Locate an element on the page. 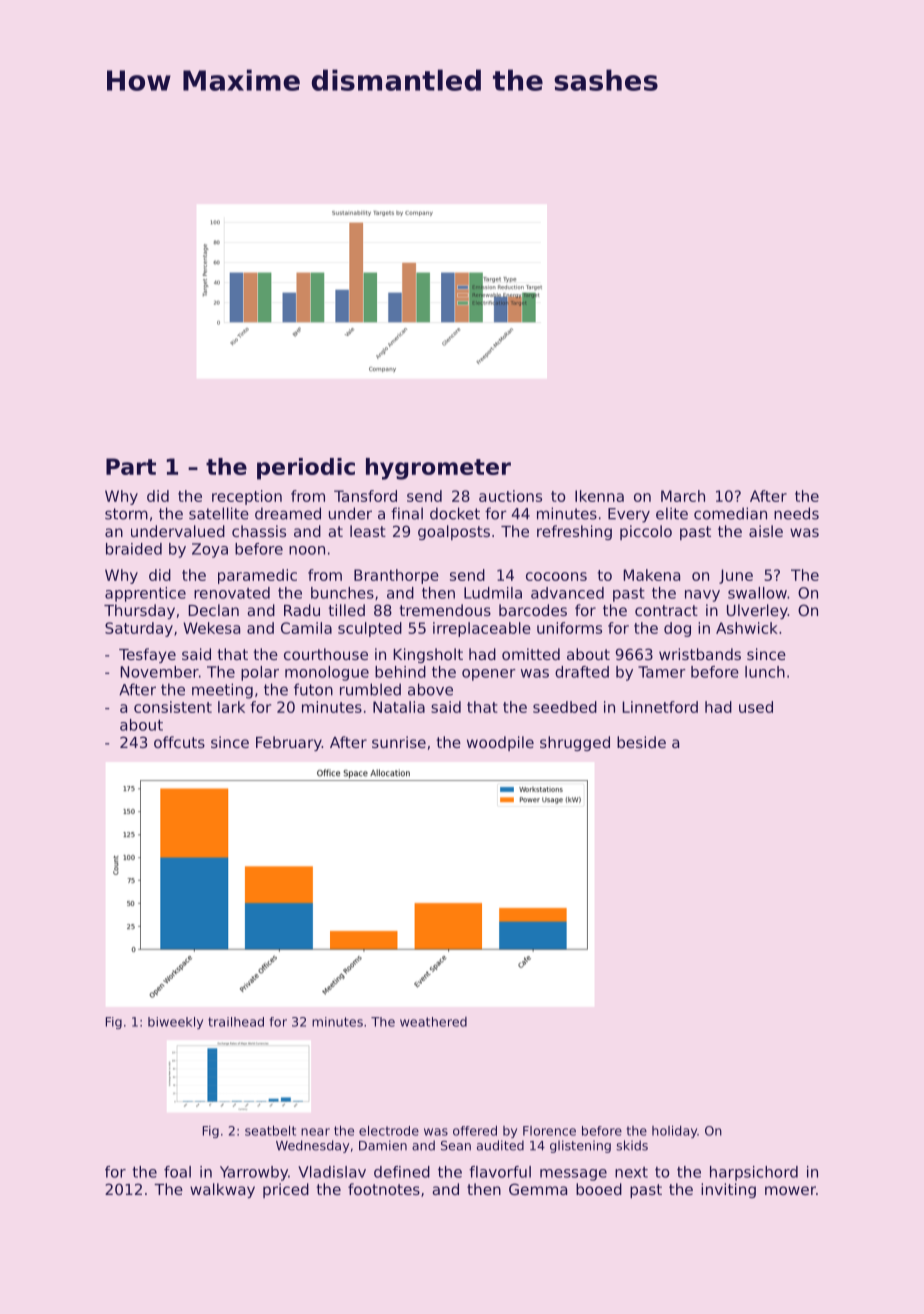 The width and height of the image is (924, 1314). bunches is located at coordinates (342, 593).
